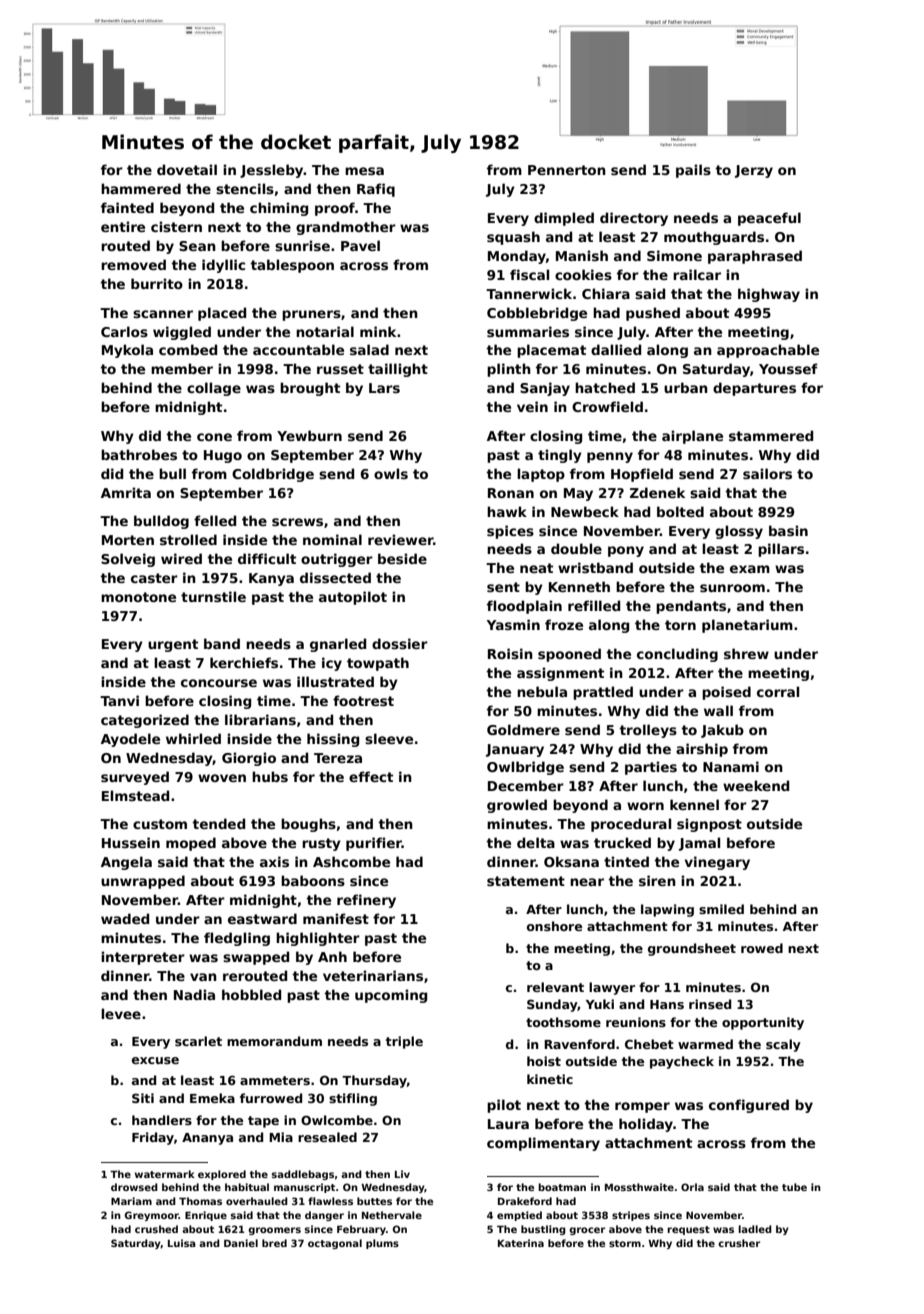 The height and width of the screenshot is (1314, 924). Describe the element at coordinates (198, 1041) in the screenshot. I see `scarlet` at that location.
